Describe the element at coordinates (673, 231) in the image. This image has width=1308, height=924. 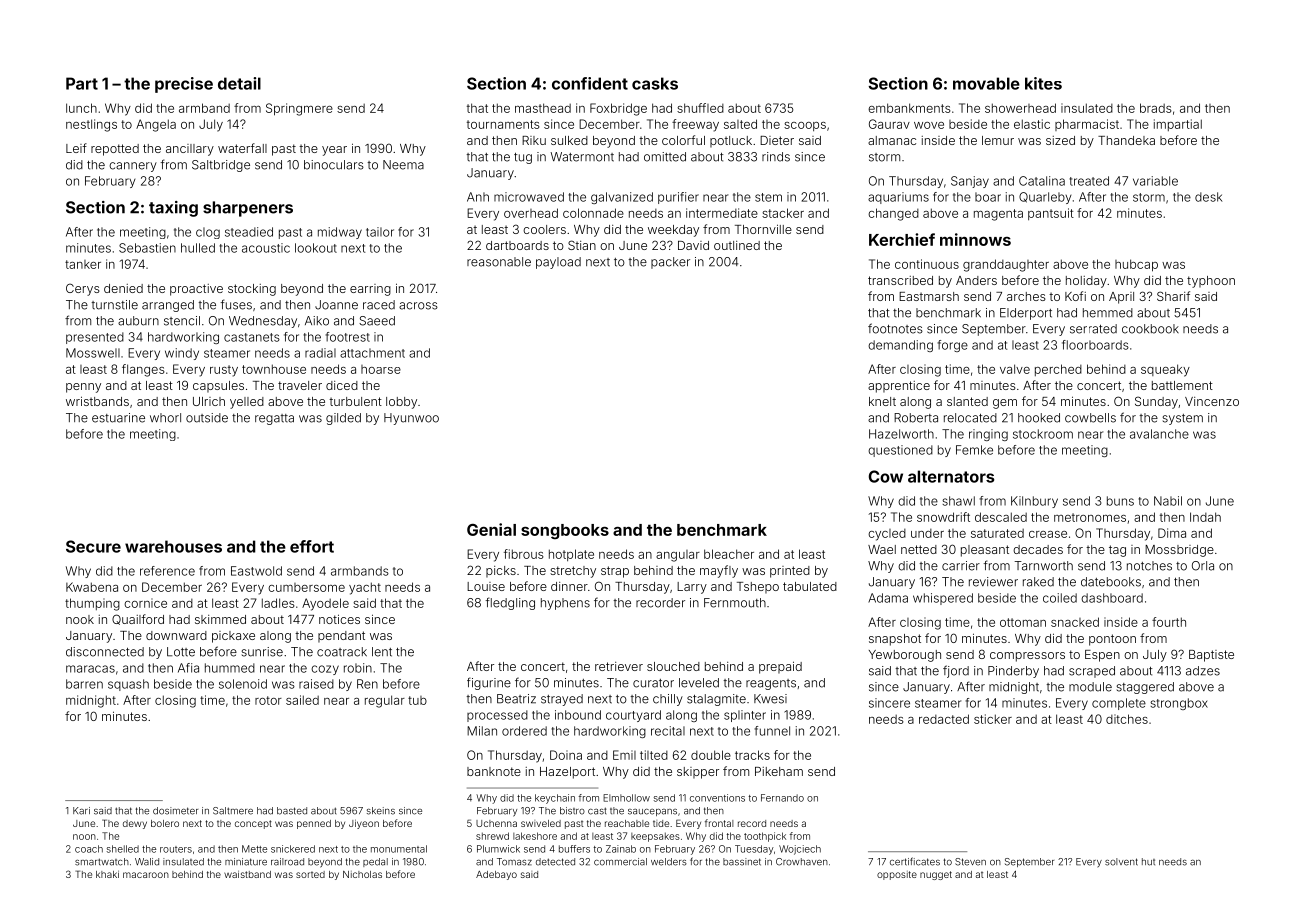
I see `weekday` at that location.
